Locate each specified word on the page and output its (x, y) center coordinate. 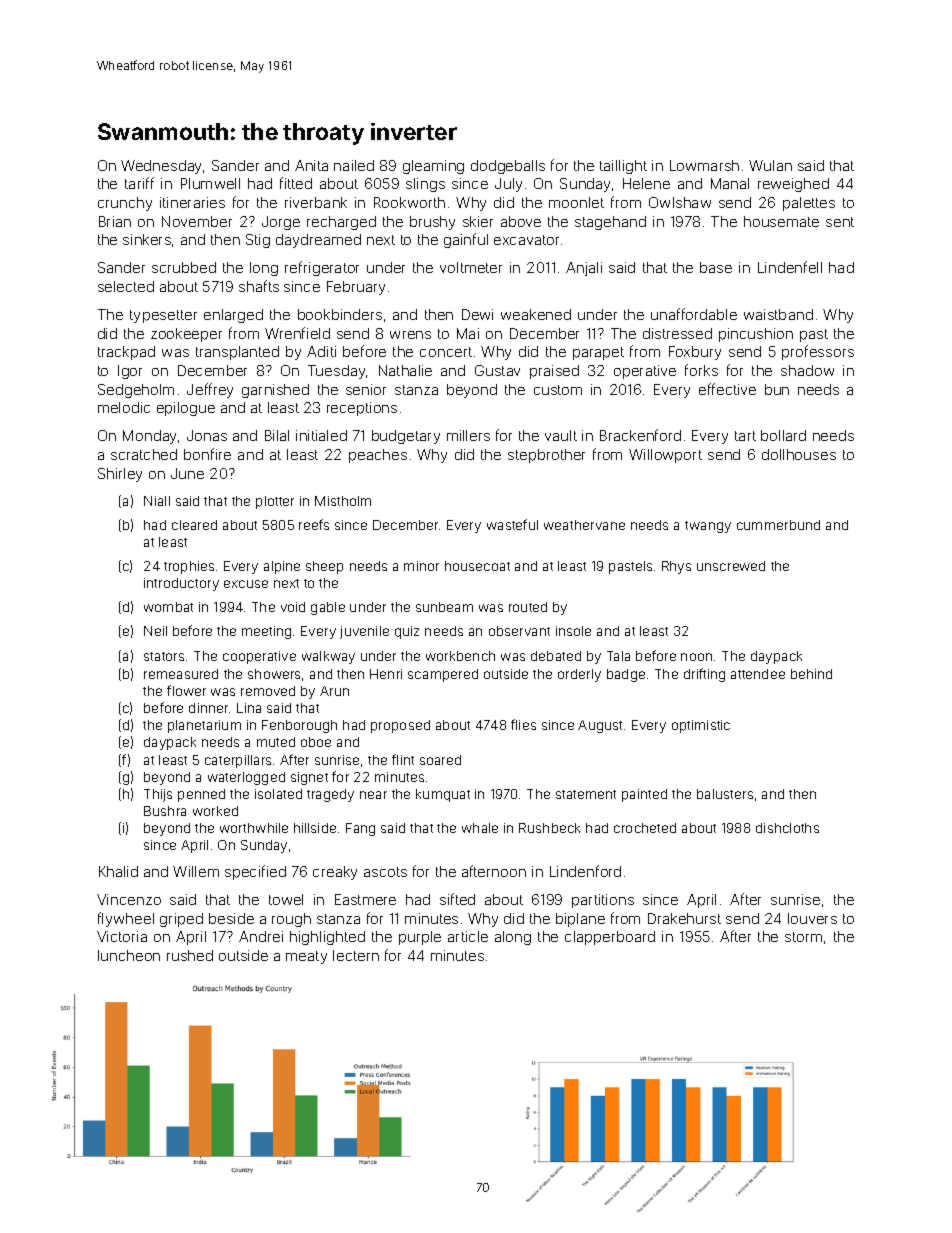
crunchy (125, 204)
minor (421, 566)
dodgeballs (508, 167)
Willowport (665, 456)
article (468, 936)
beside (231, 918)
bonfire (207, 454)
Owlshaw (680, 202)
